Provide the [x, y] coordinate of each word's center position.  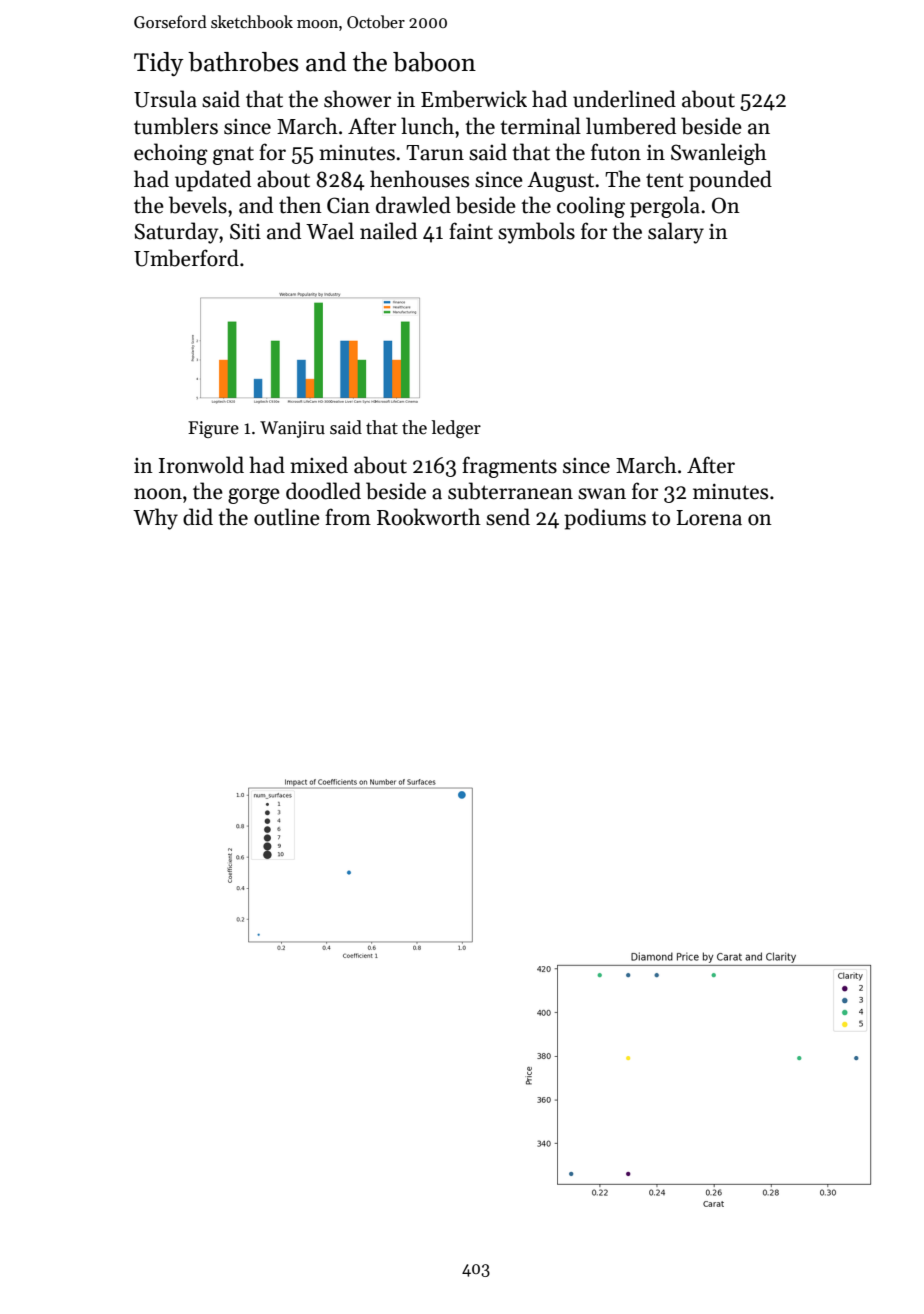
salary [676, 233]
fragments [509, 467]
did [198, 517]
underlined [624, 99]
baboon [434, 62]
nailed [388, 231]
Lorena [709, 518]
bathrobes [243, 62]
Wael [330, 231]
